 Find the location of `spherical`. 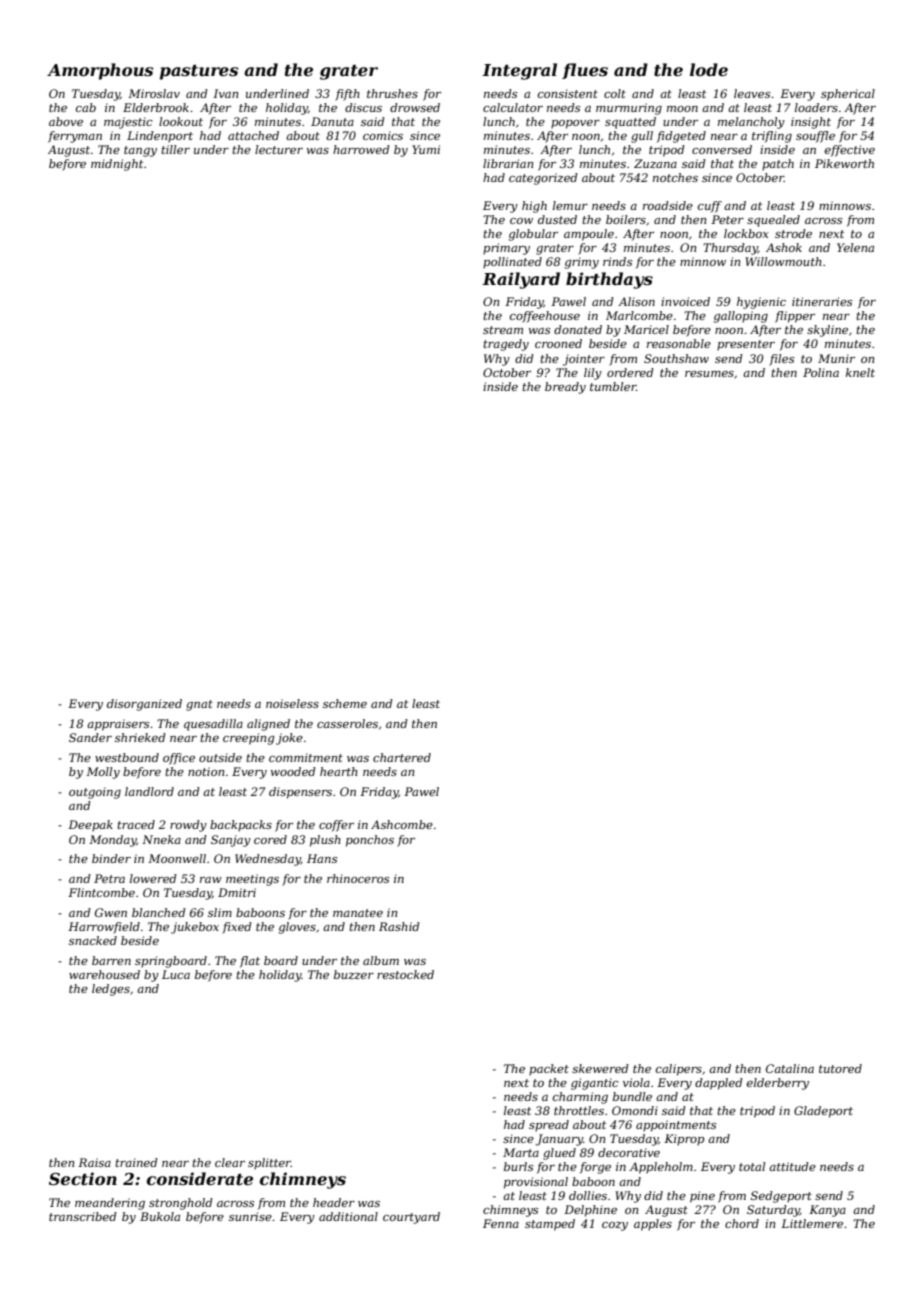

spherical is located at coordinates (848, 95).
